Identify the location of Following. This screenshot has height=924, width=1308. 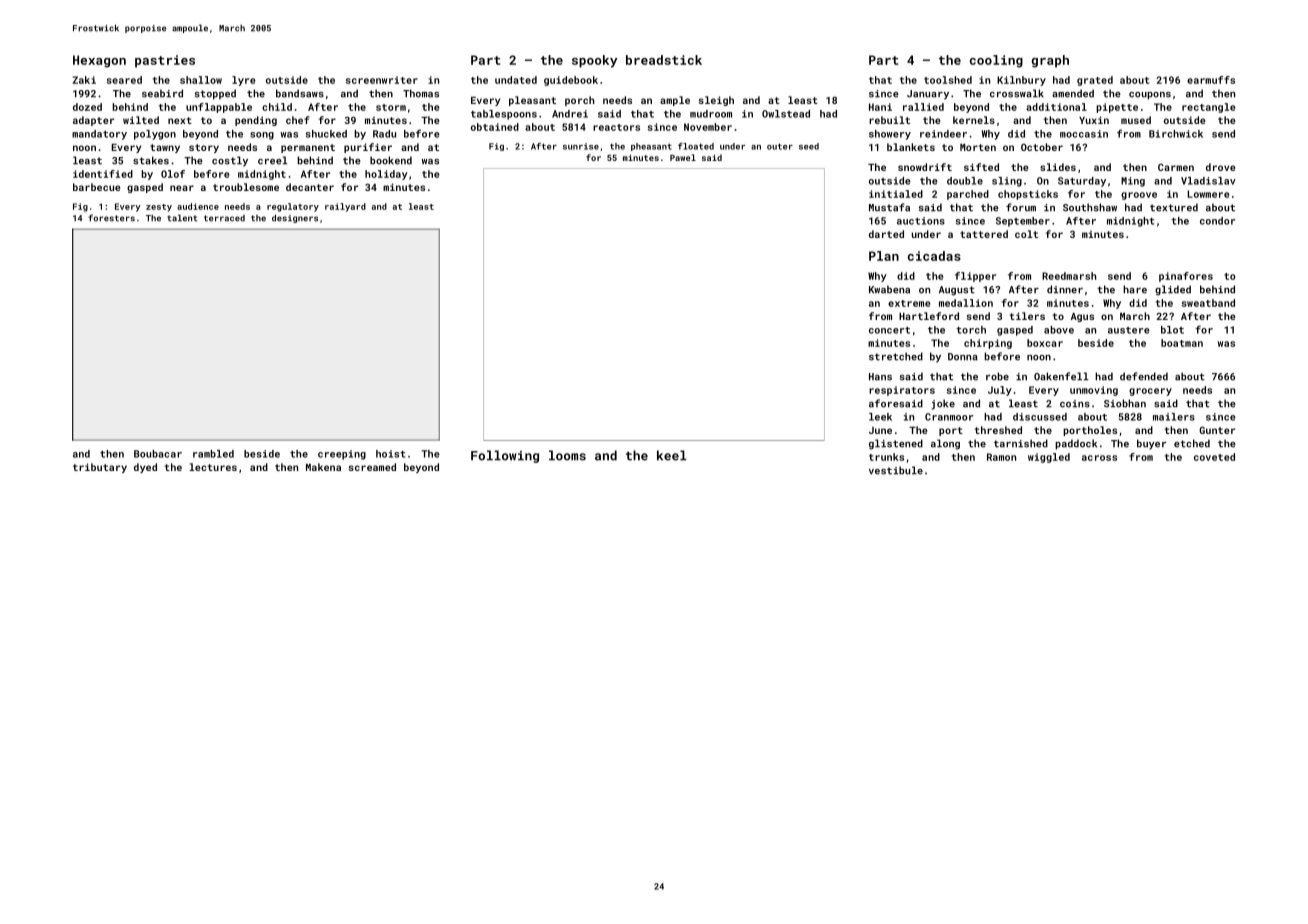
(505, 456).
